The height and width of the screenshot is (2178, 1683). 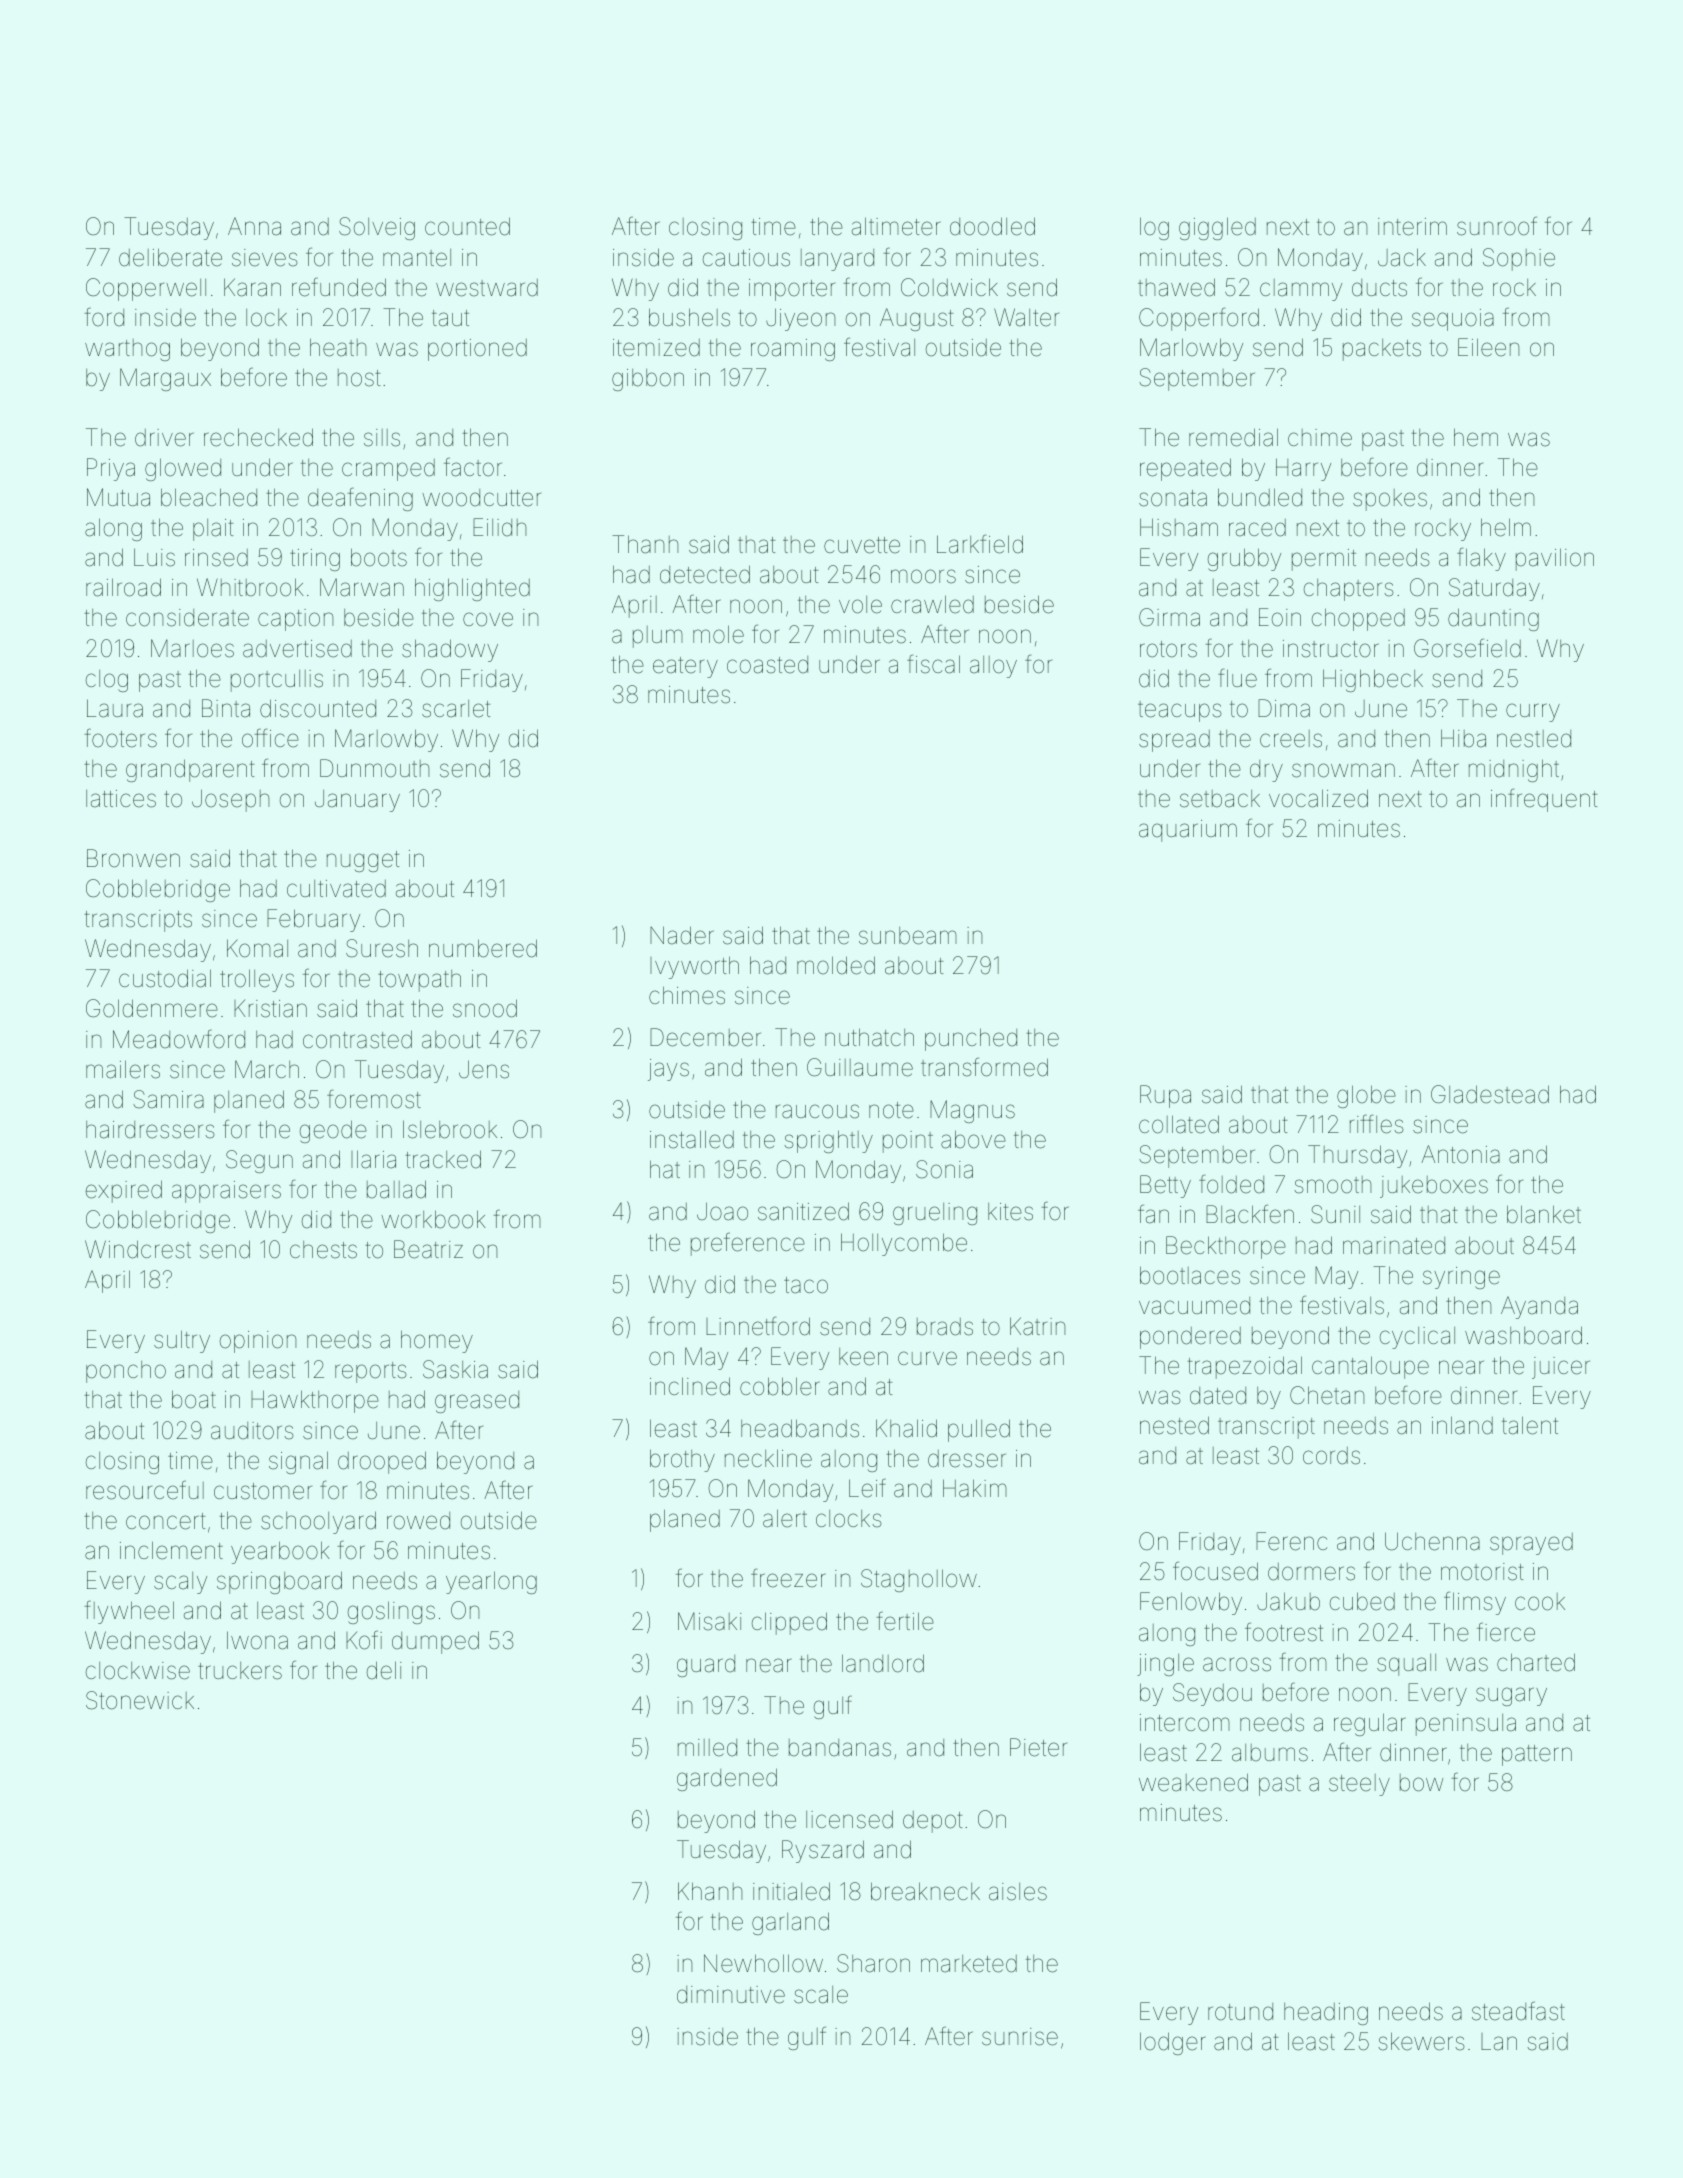 What do you see at coordinates (821, 1995) in the screenshot?
I see `scale` at bounding box center [821, 1995].
